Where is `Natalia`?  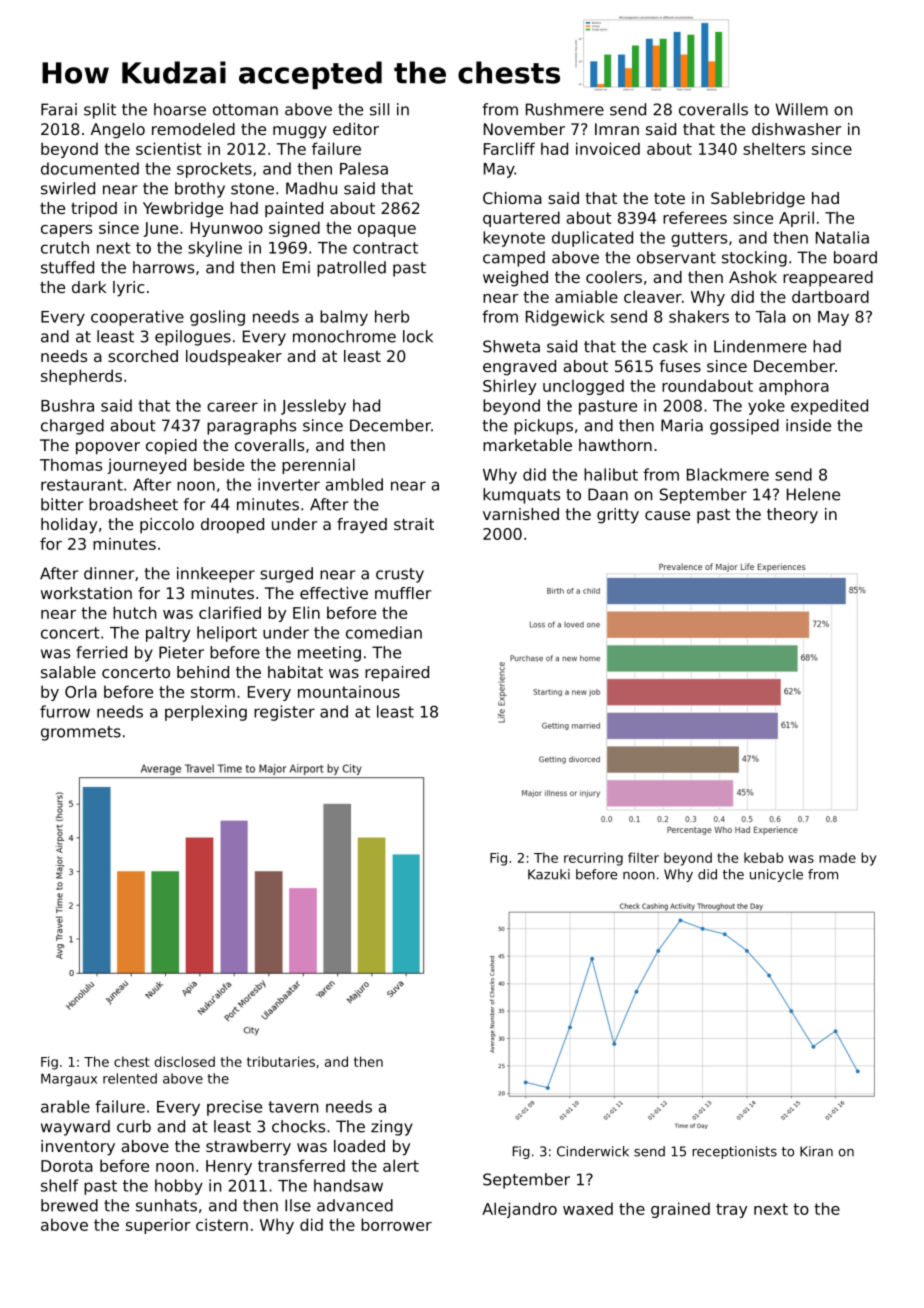 Natalia is located at coordinates (842, 237).
